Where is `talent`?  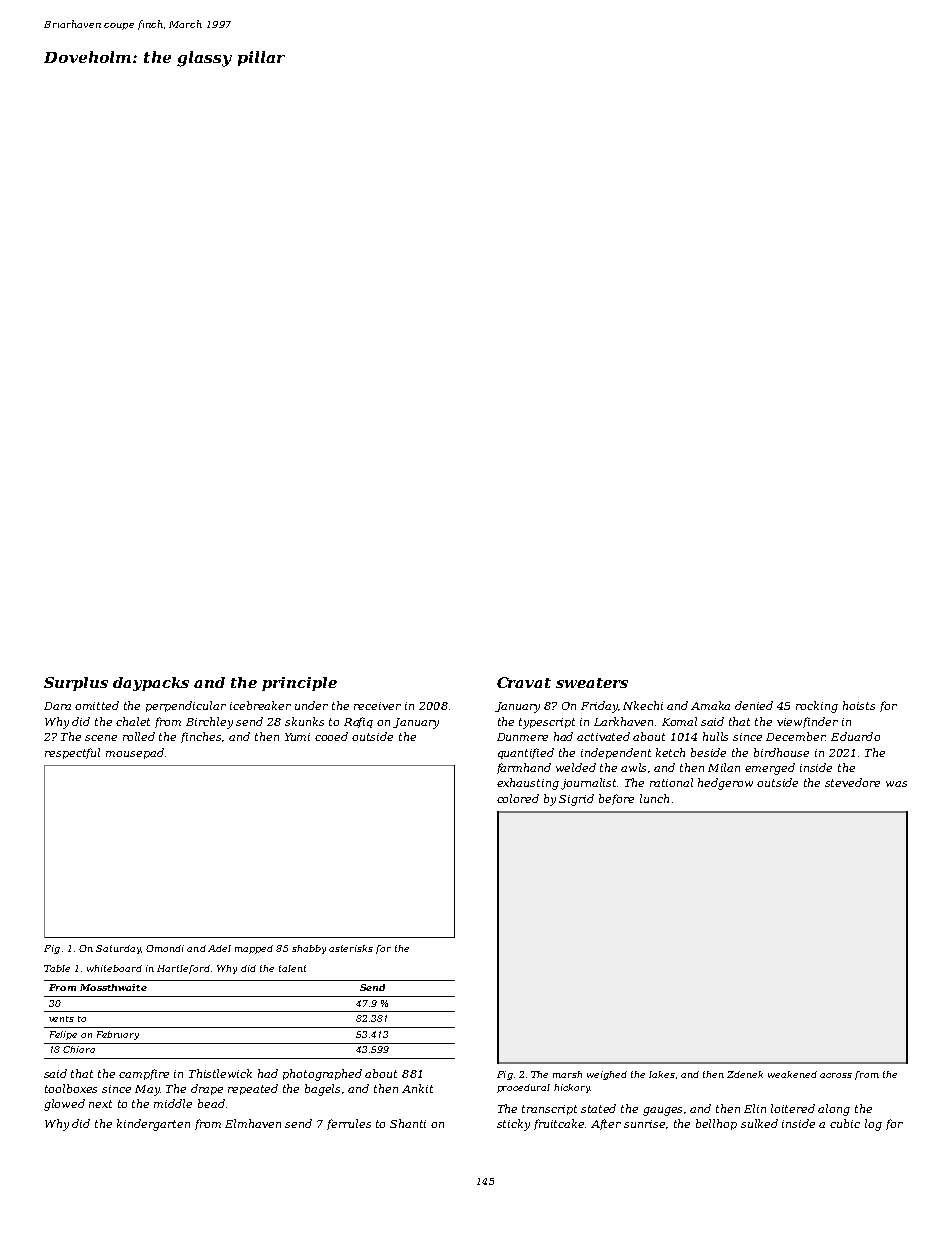 talent is located at coordinates (292, 968).
